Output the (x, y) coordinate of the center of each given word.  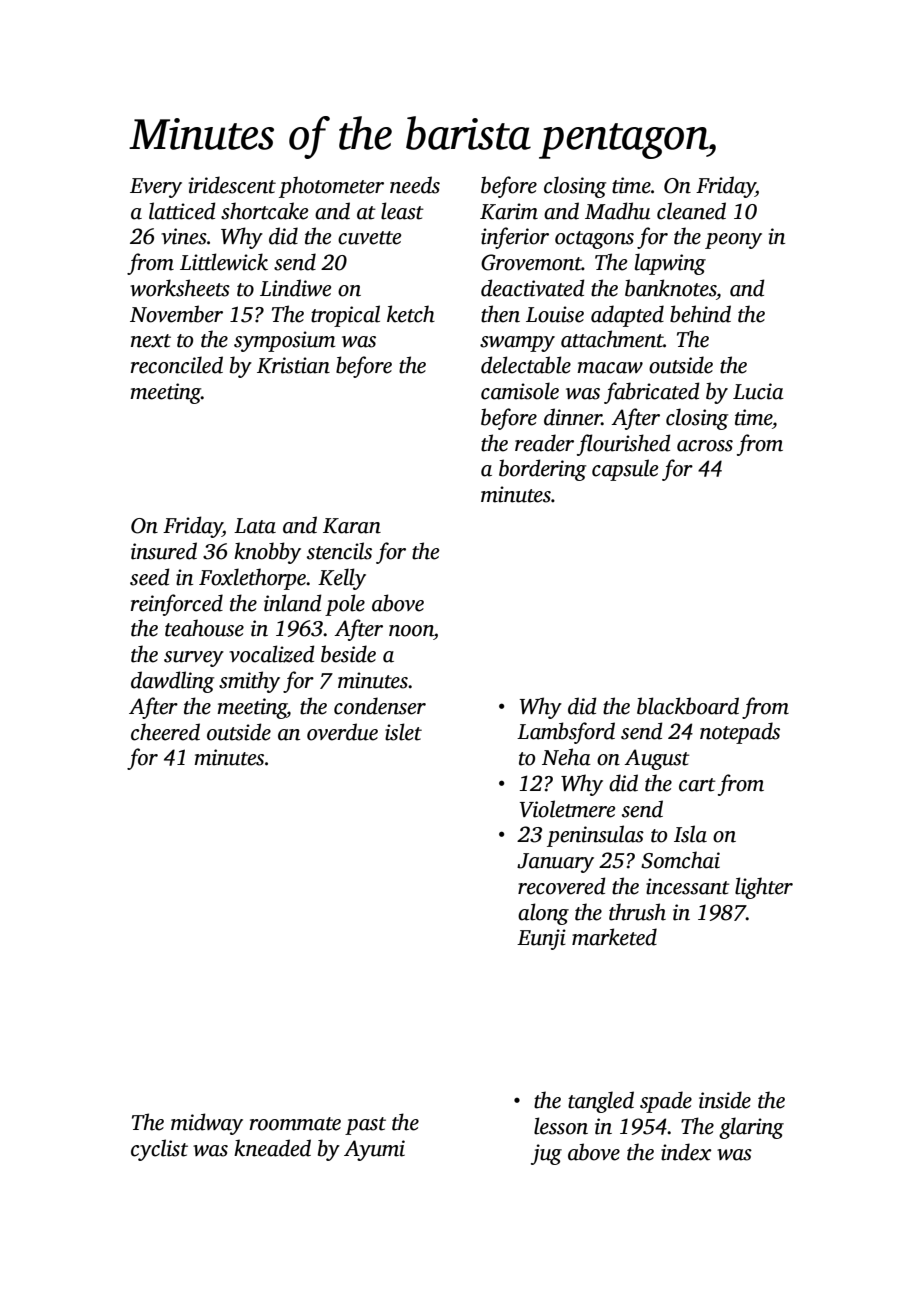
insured (164, 551)
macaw (610, 368)
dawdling (172, 682)
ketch (411, 314)
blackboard (688, 706)
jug (546, 1154)
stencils (339, 551)
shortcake (264, 211)
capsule (625, 470)
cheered (165, 732)
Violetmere (567, 809)
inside (725, 1100)
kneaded (272, 1148)
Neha (566, 757)
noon (411, 631)
